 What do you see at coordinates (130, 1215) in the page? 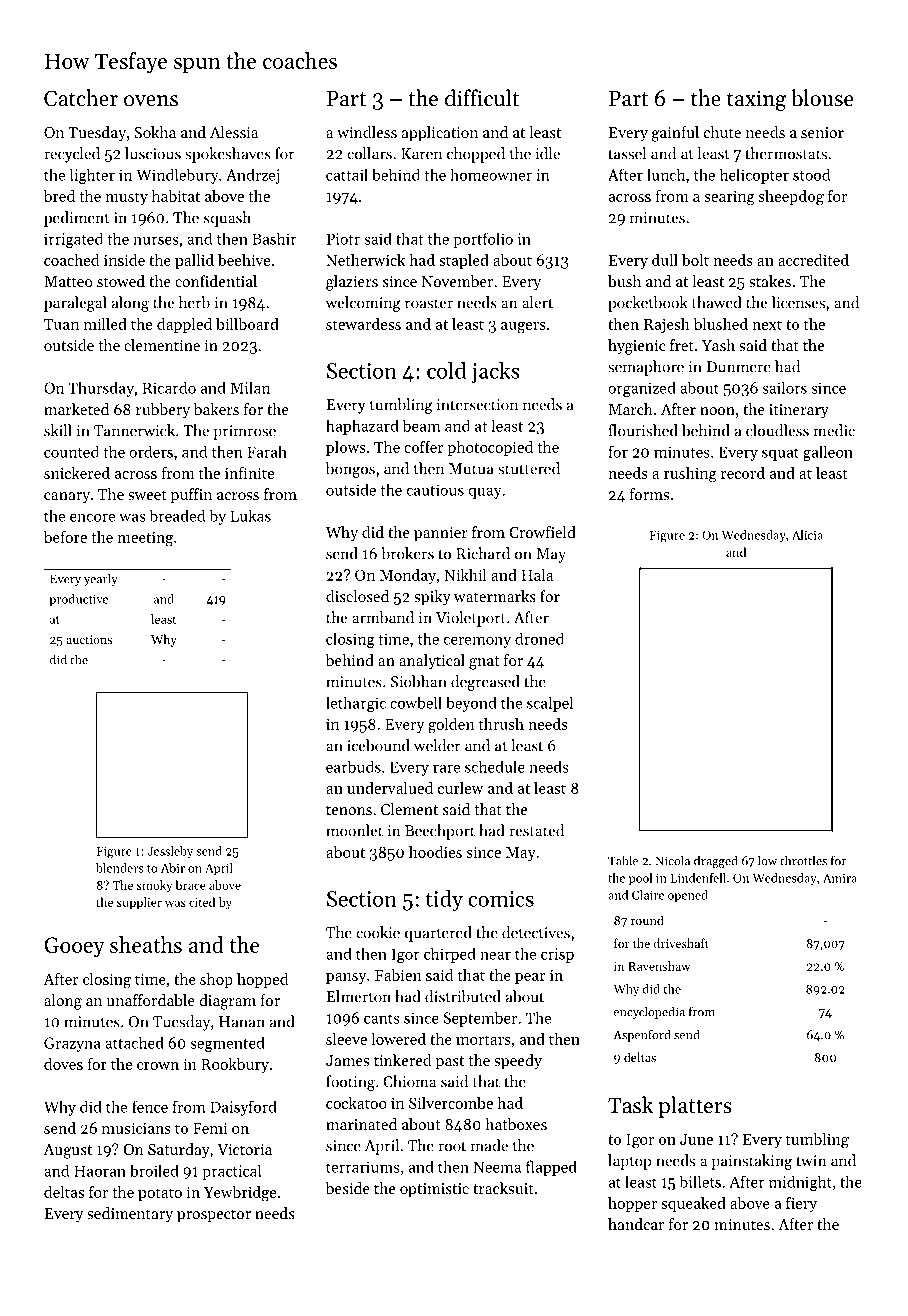
I see `sedimentary` at bounding box center [130, 1215].
